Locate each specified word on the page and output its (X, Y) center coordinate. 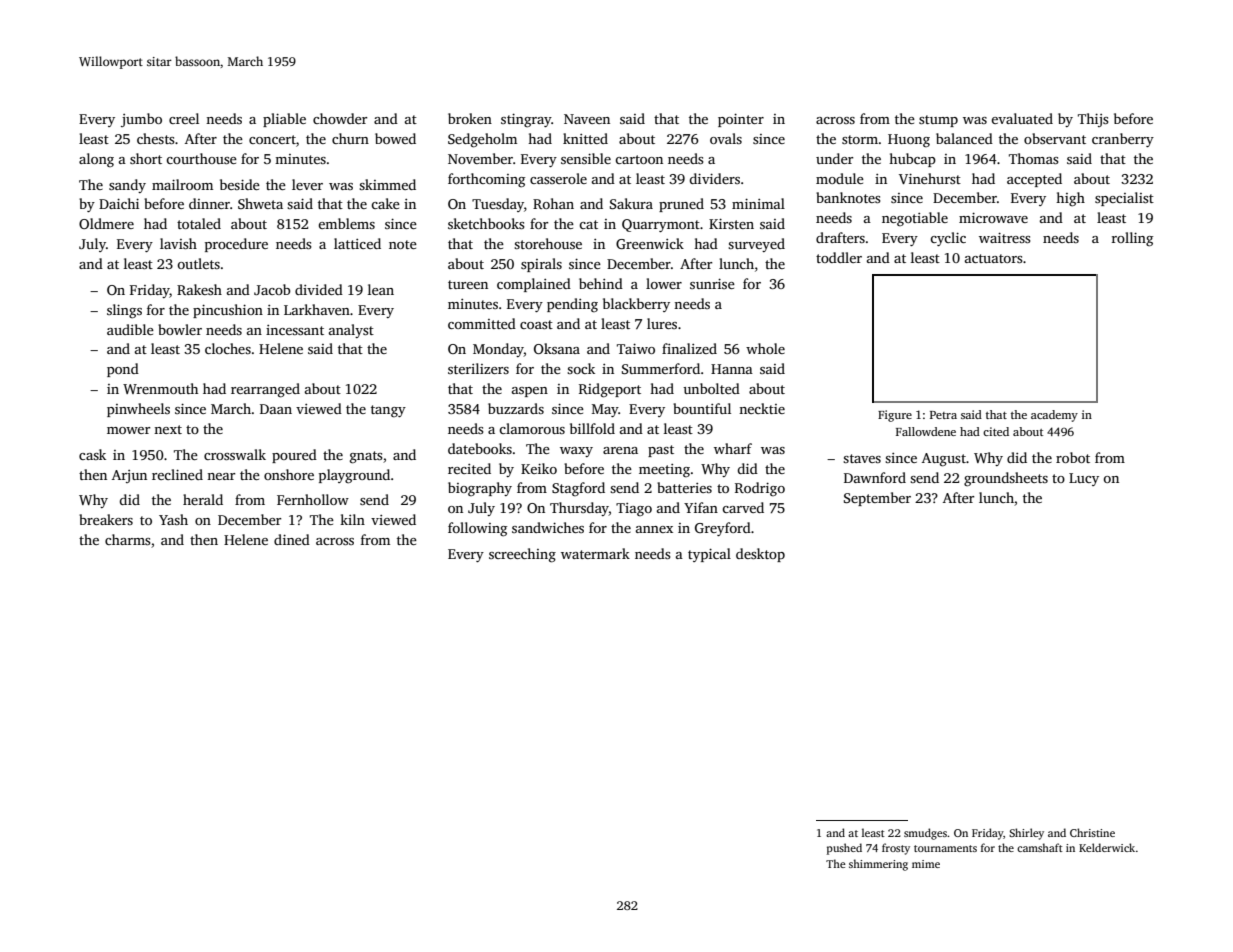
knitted (585, 138)
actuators (994, 258)
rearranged (265, 390)
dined (292, 539)
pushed (844, 849)
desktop (760, 555)
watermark (595, 553)
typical (709, 555)
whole (765, 348)
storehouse (548, 243)
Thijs (1093, 120)
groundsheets (1006, 479)
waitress (1005, 237)
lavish (178, 243)
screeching (522, 555)
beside (240, 184)
